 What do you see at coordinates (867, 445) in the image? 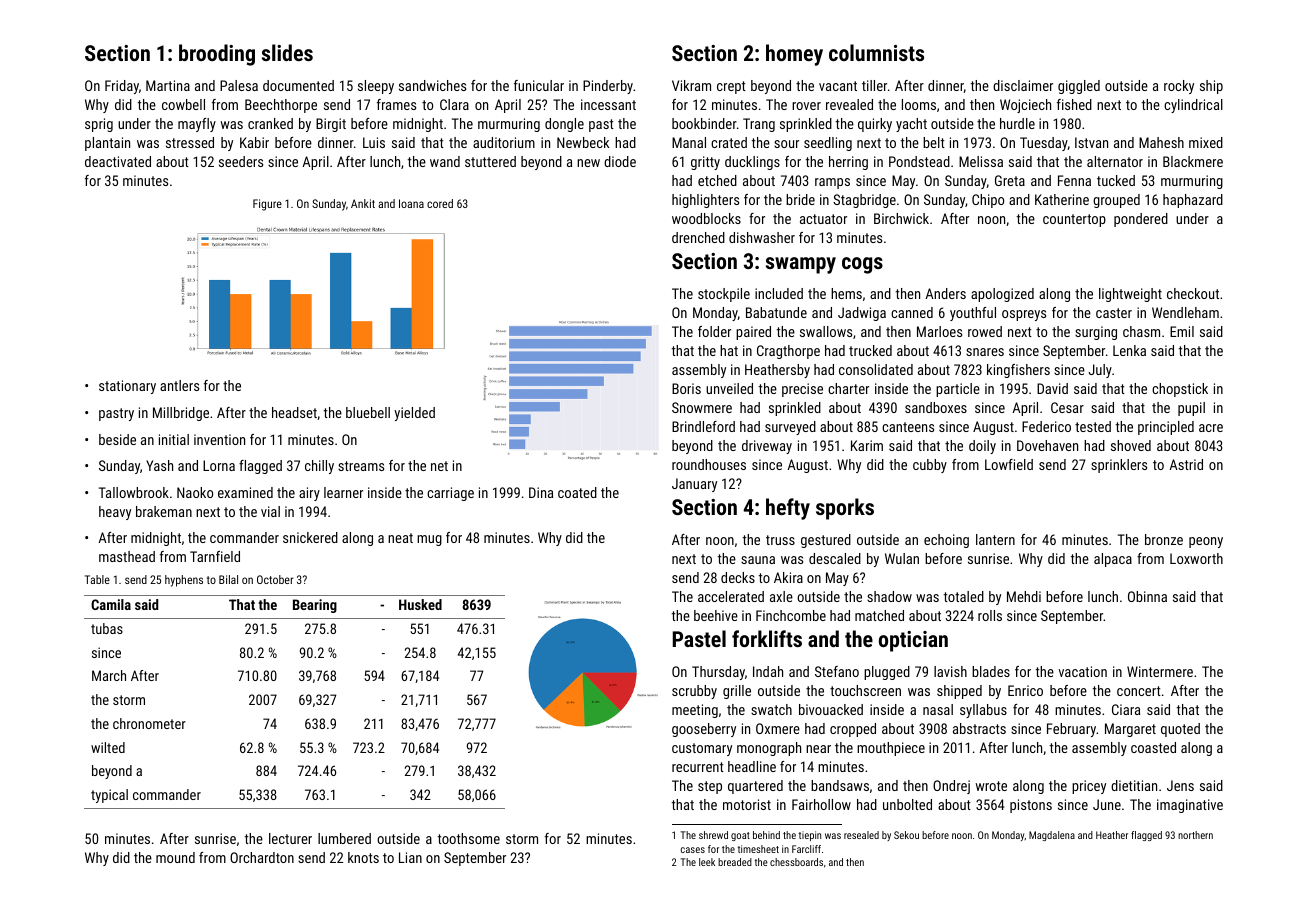
I see `Karim` at bounding box center [867, 445].
